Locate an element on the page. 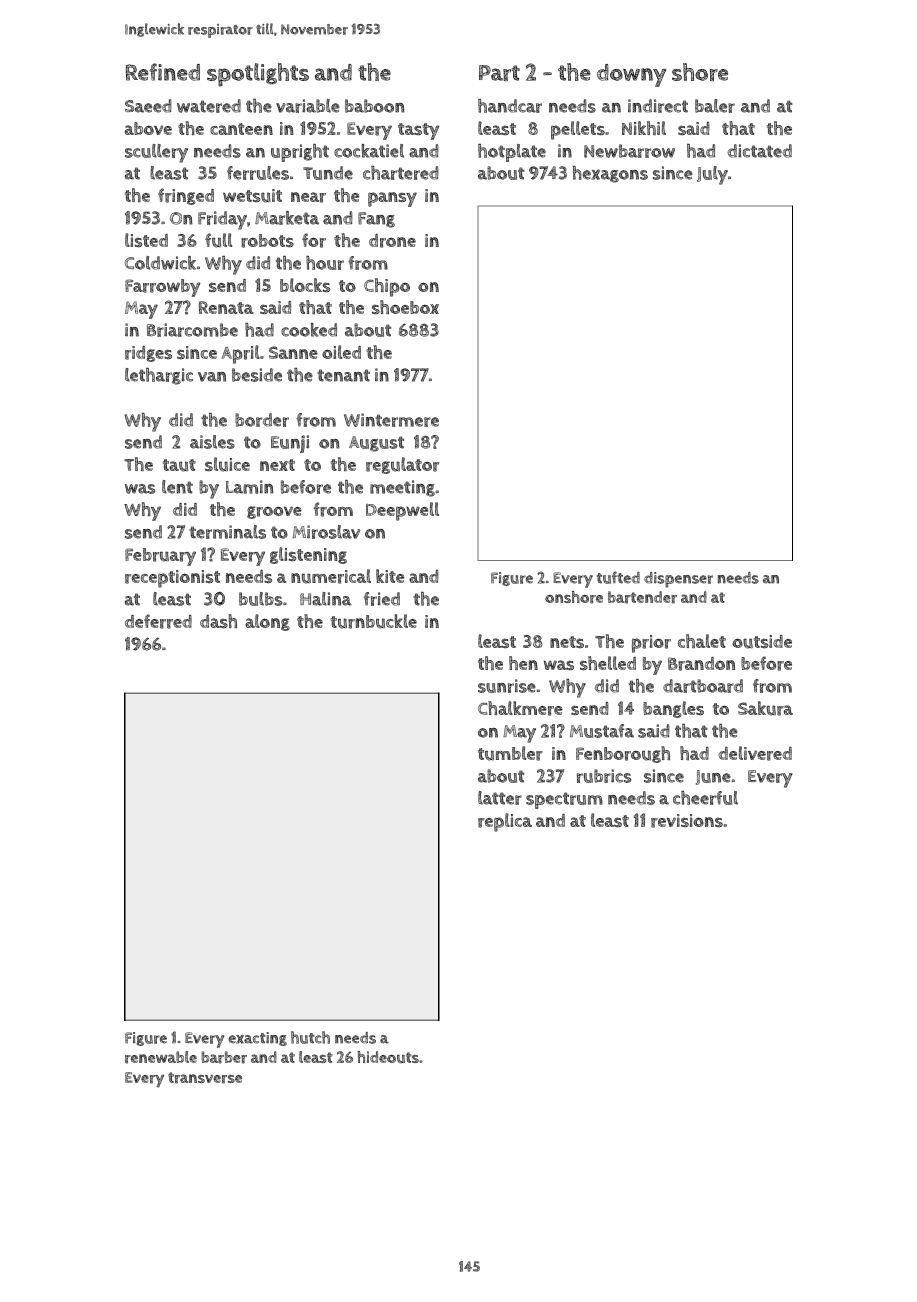 This image has height=1302, width=917. tumbler is located at coordinates (510, 753).
